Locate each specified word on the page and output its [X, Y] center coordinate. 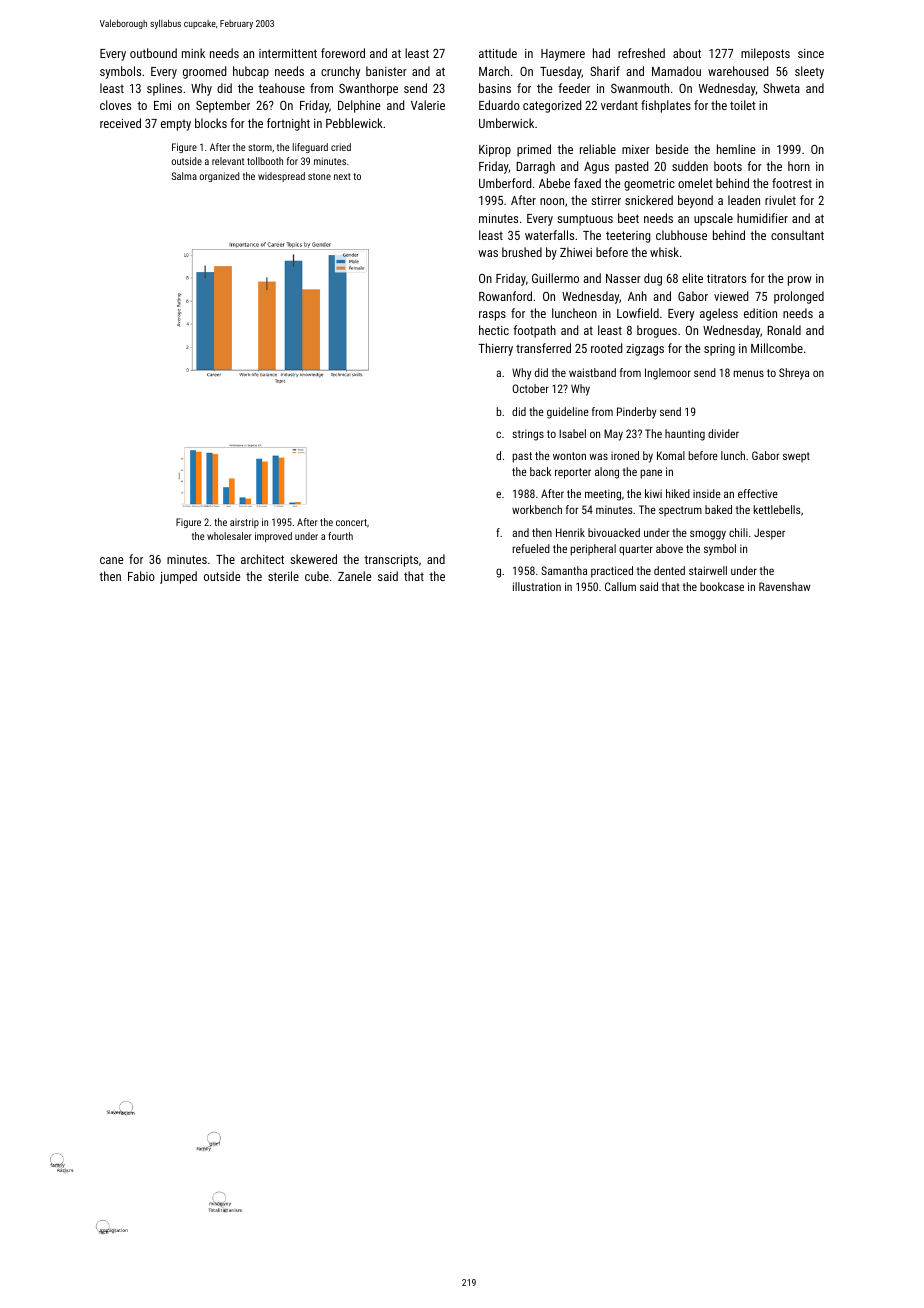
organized [219, 177]
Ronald [784, 330]
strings [528, 435]
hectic [494, 330]
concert [351, 522]
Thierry [495, 349]
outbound [153, 53]
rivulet [780, 200]
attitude [498, 53]
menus [749, 373]
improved [273, 537]
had [601, 53]
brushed [522, 252]
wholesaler [229, 536]
